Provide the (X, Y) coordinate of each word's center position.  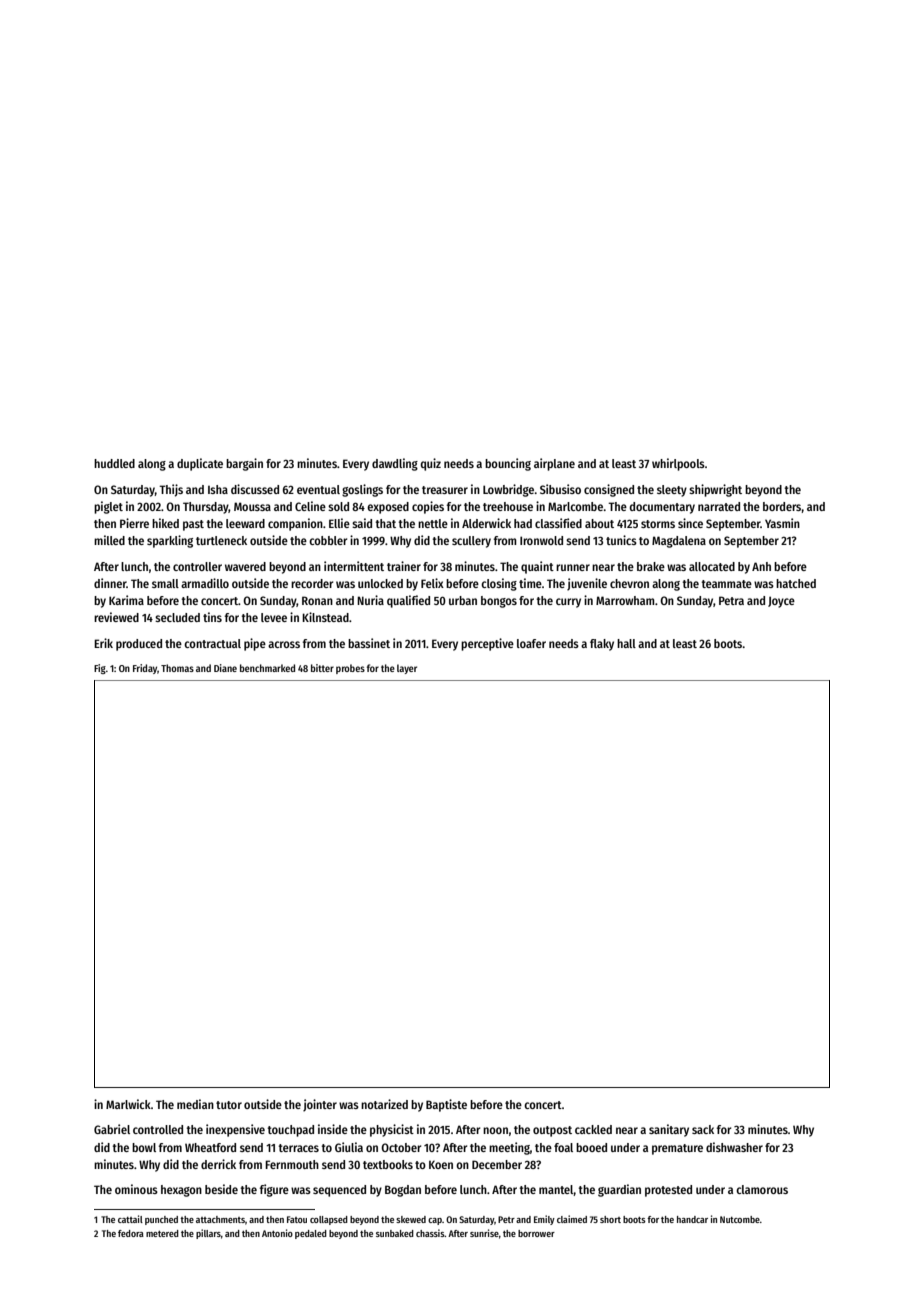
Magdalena (679, 542)
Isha (218, 489)
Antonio (277, 1233)
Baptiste (446, 1105)
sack (703, 1129)
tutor (229, 1105)
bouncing (508, 464)
